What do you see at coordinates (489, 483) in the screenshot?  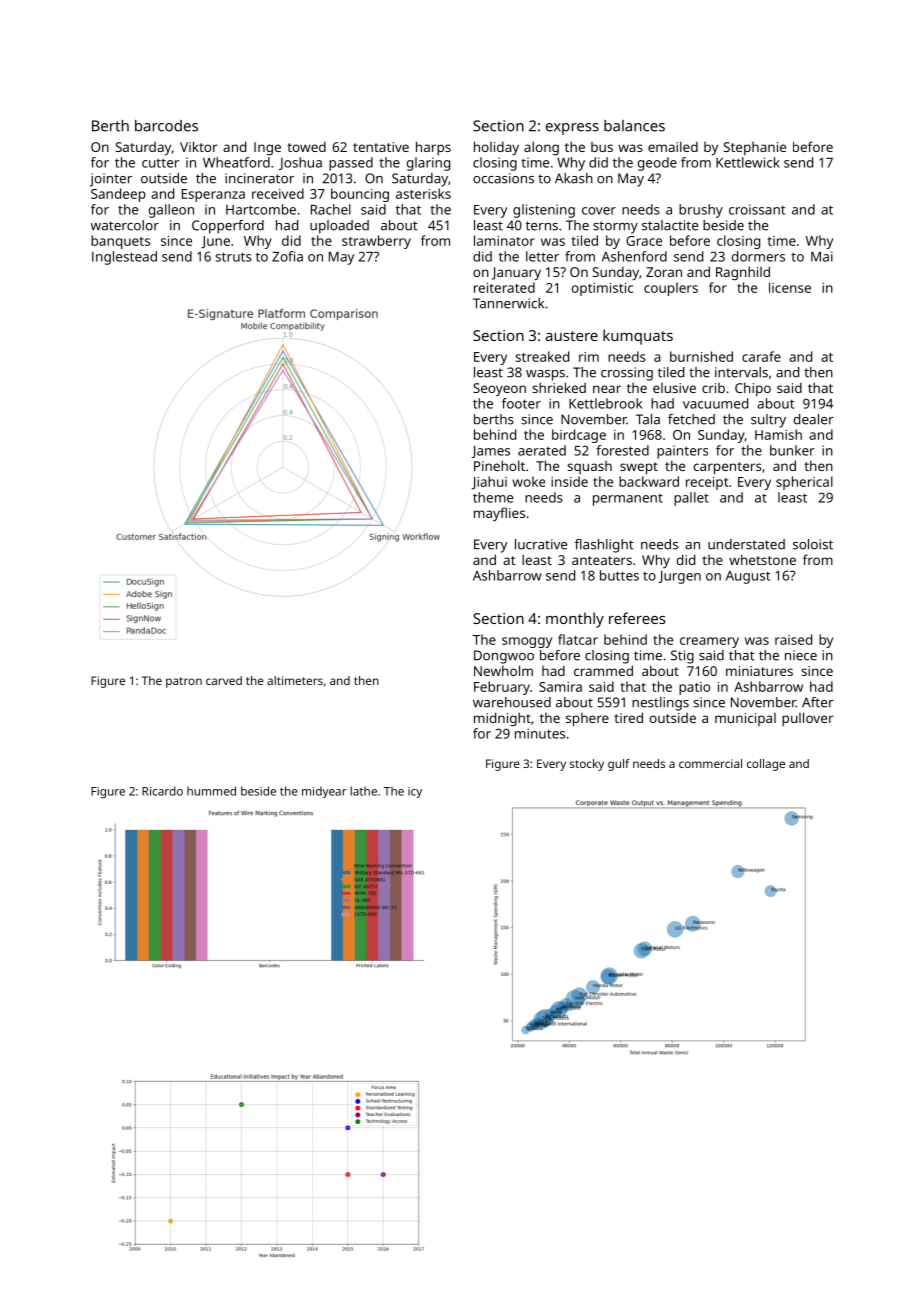 I see `Jiahui` at bounding box center [489, 483].
